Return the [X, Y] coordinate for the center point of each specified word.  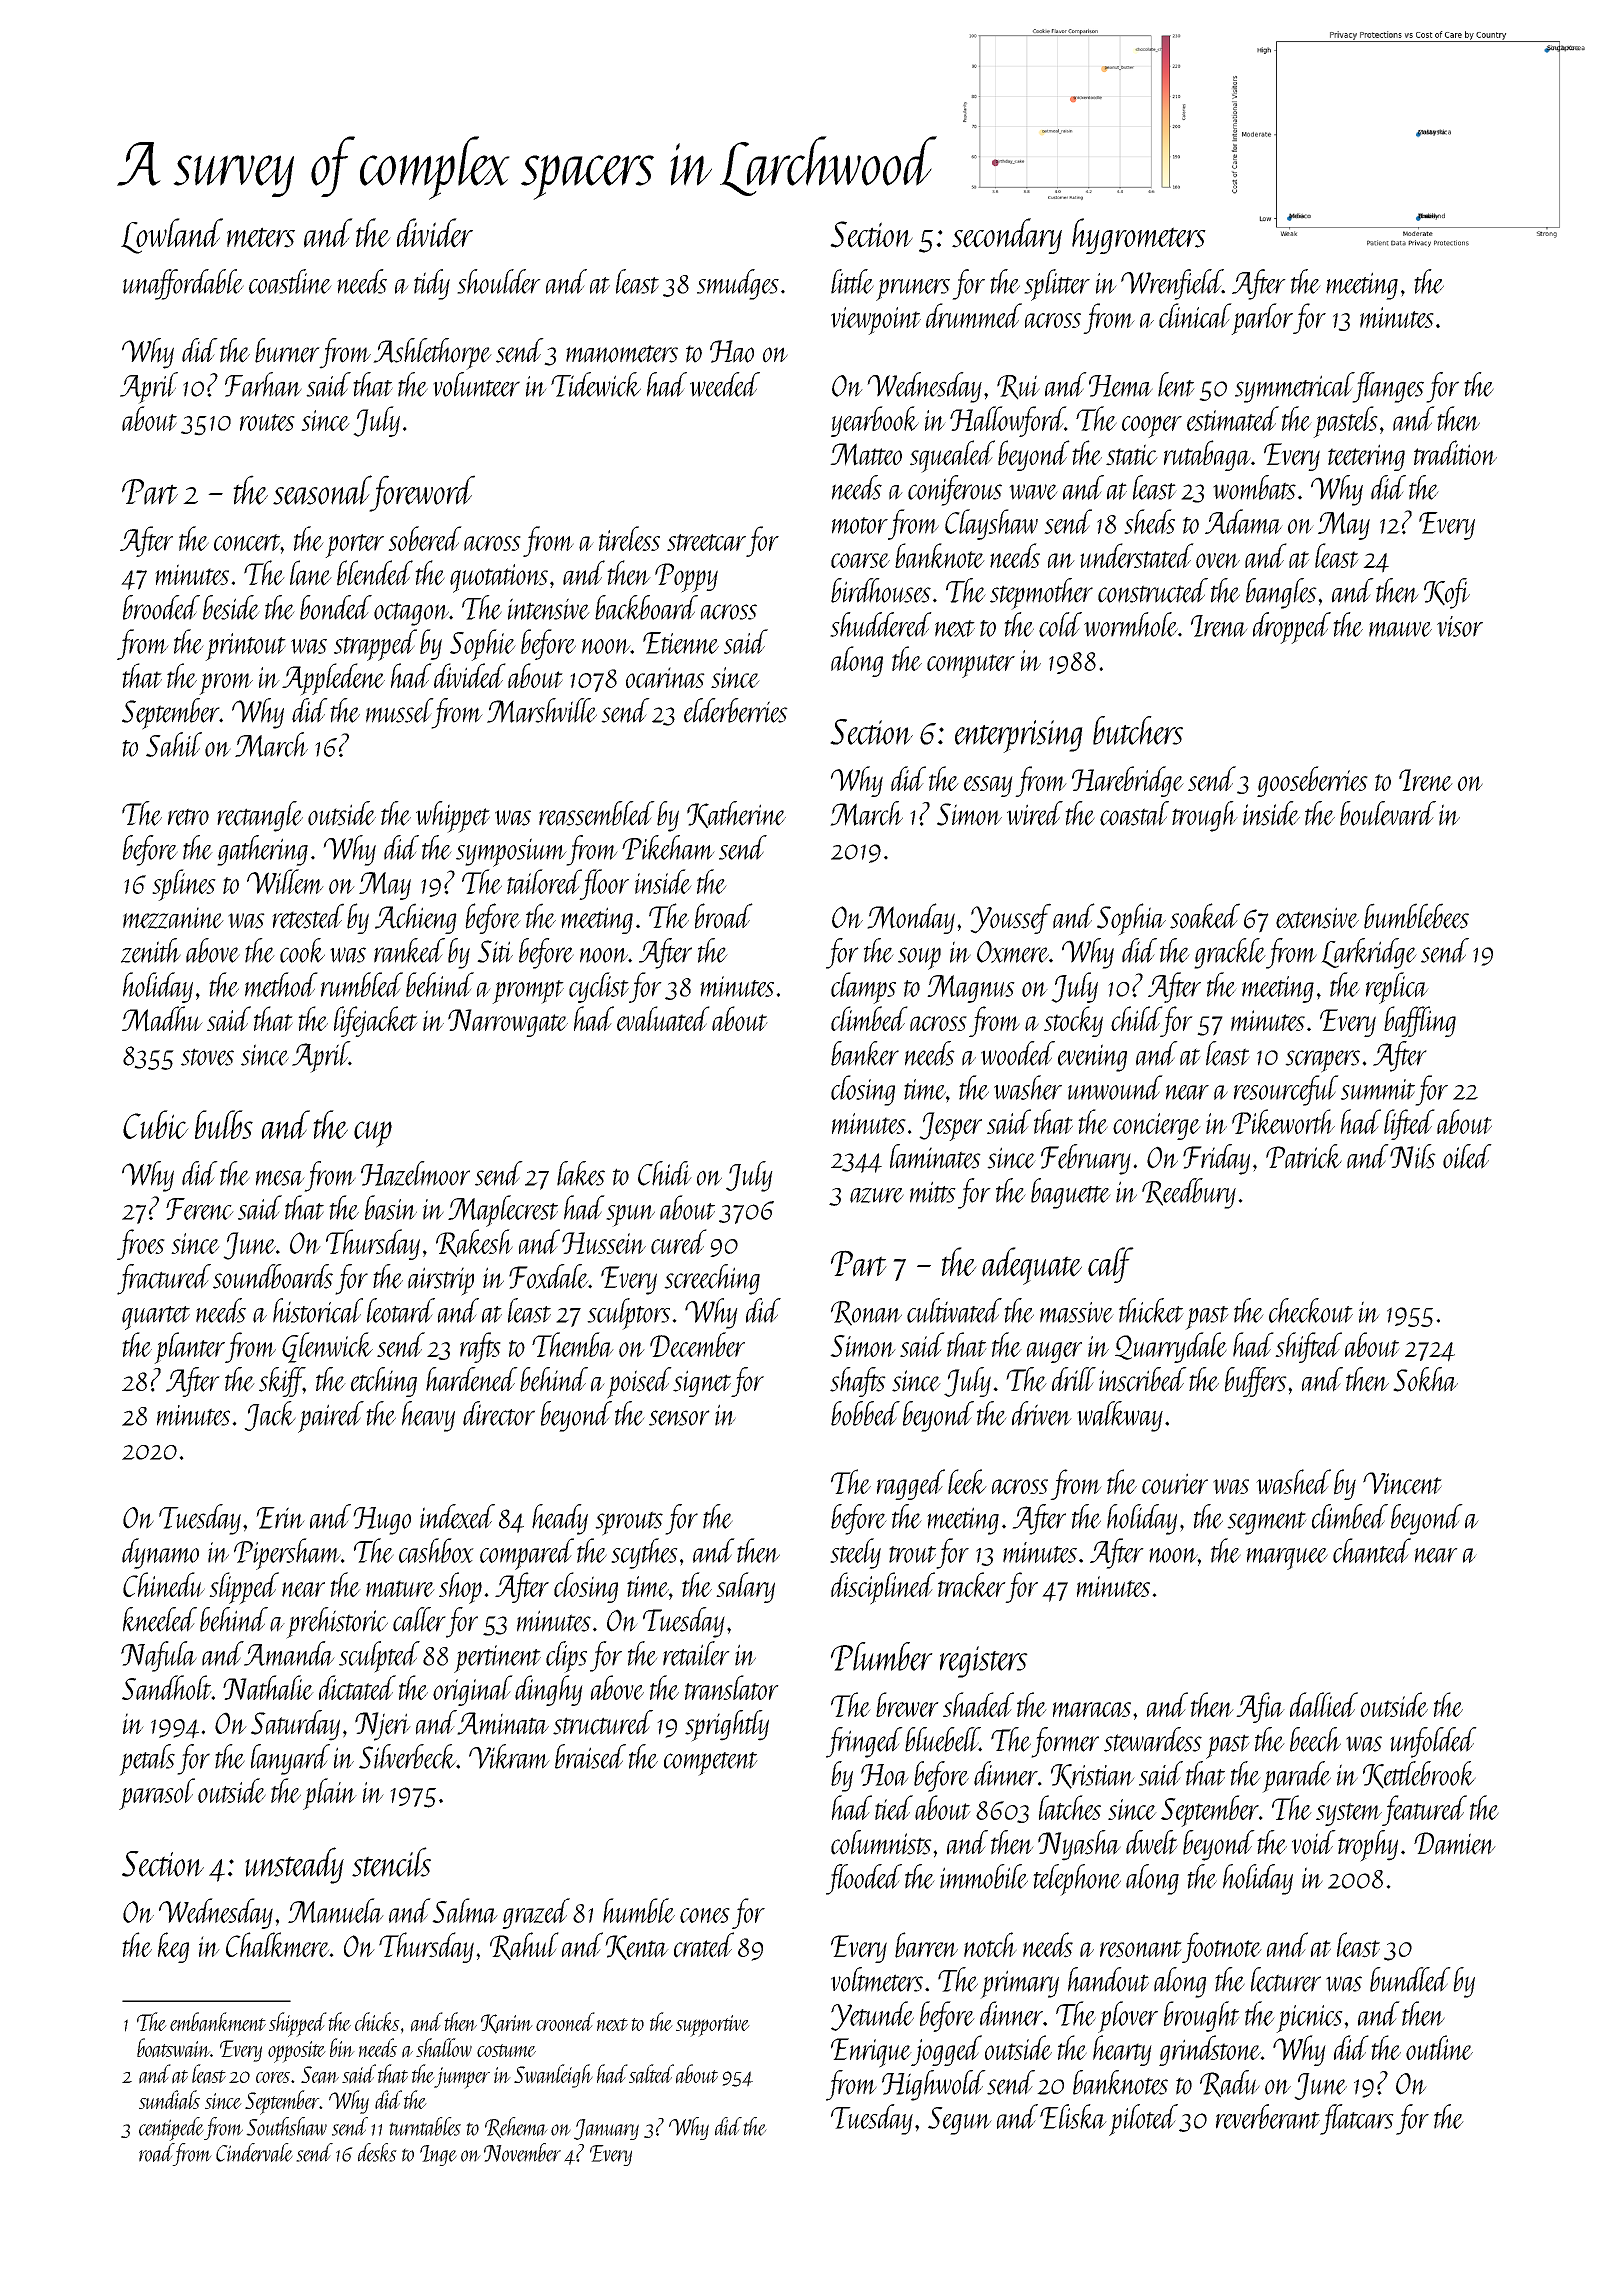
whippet [453, 817]
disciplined [883, 1588]
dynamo [160, 1553]
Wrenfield [1172, 284]
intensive [549, 609]
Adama [1244, 521]
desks [377, 2152]
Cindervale [254, 2152]
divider [435, 233]
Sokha [1425, 1379]
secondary [1007, 236]
